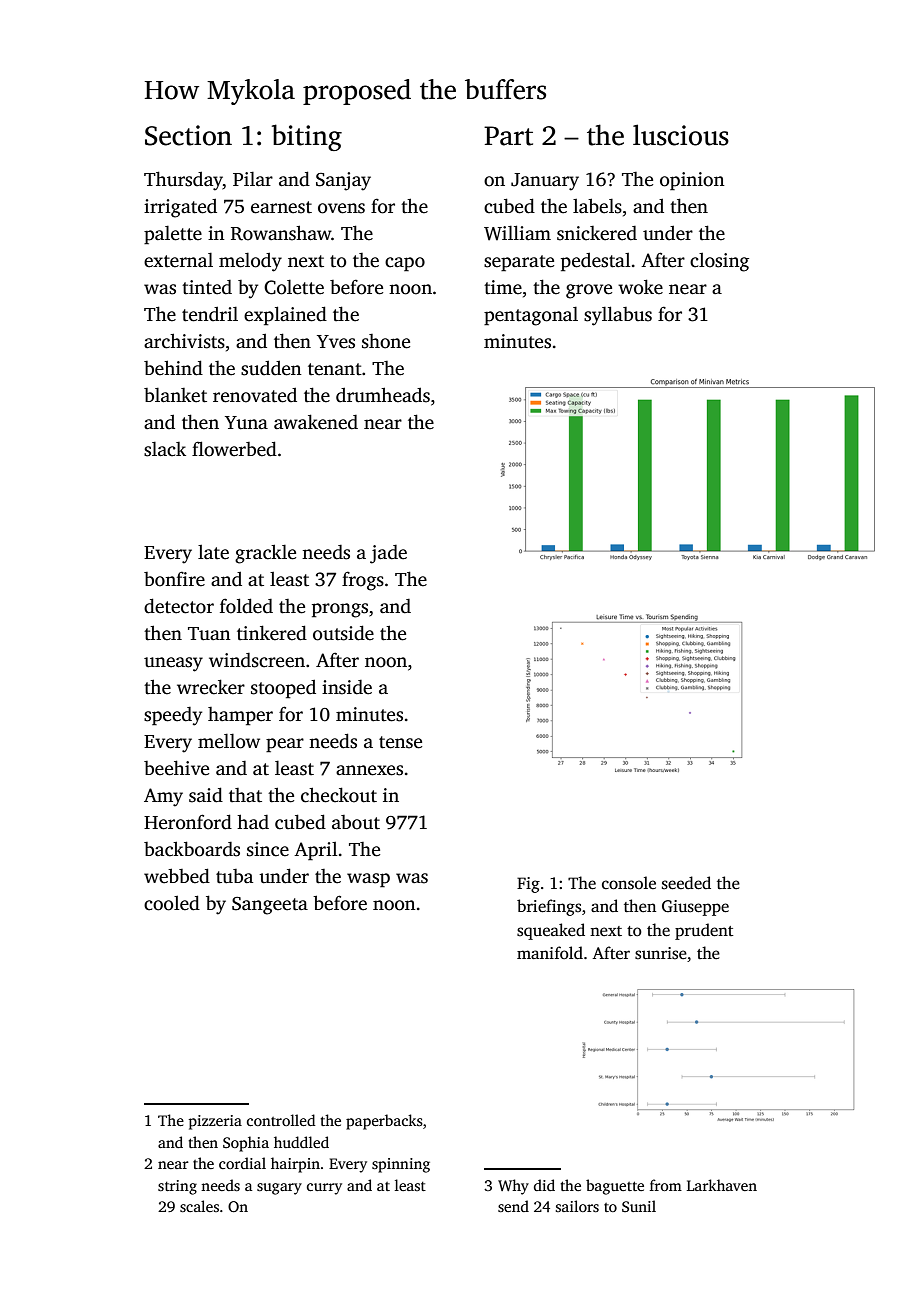 The height and width of the screenshot is (1311, 924). Describe the element at coordinates (279, 1189) in the screenshot. I see `sugary` at that location.
